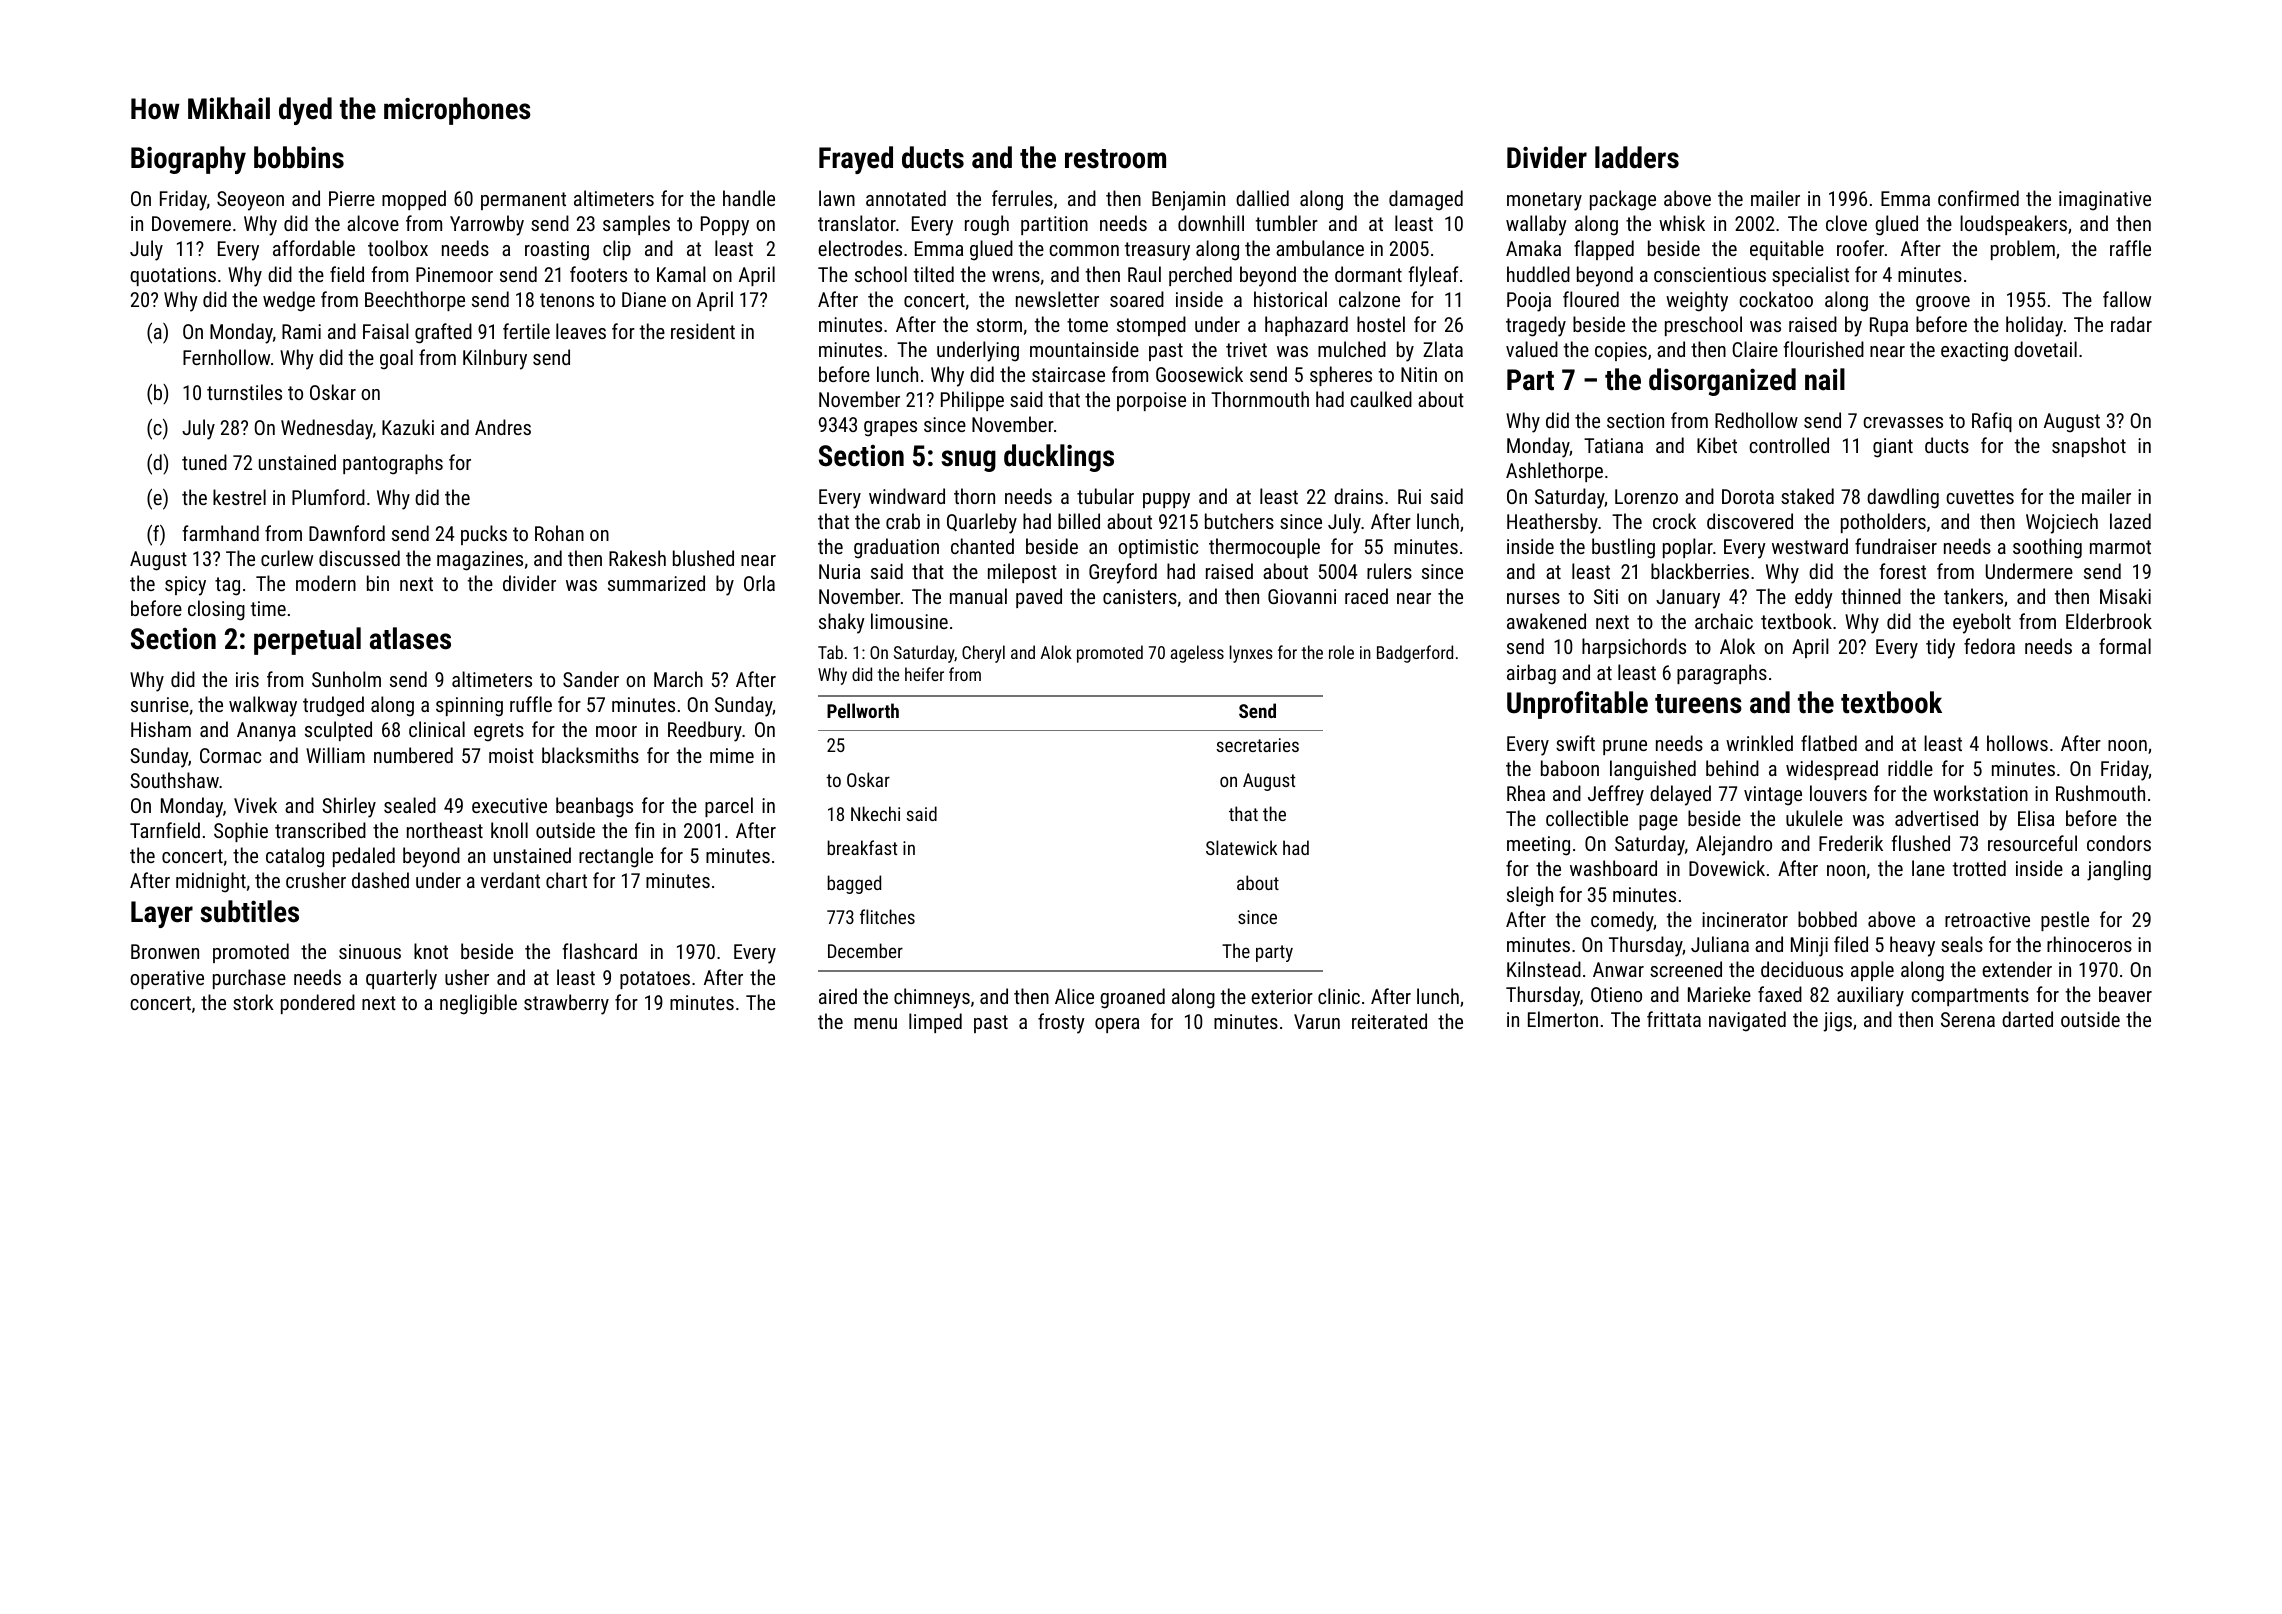  What do you see at coordinates (244, 392) in the screenshot?
I see `turnstiles` at bounding box center [244, 392].
